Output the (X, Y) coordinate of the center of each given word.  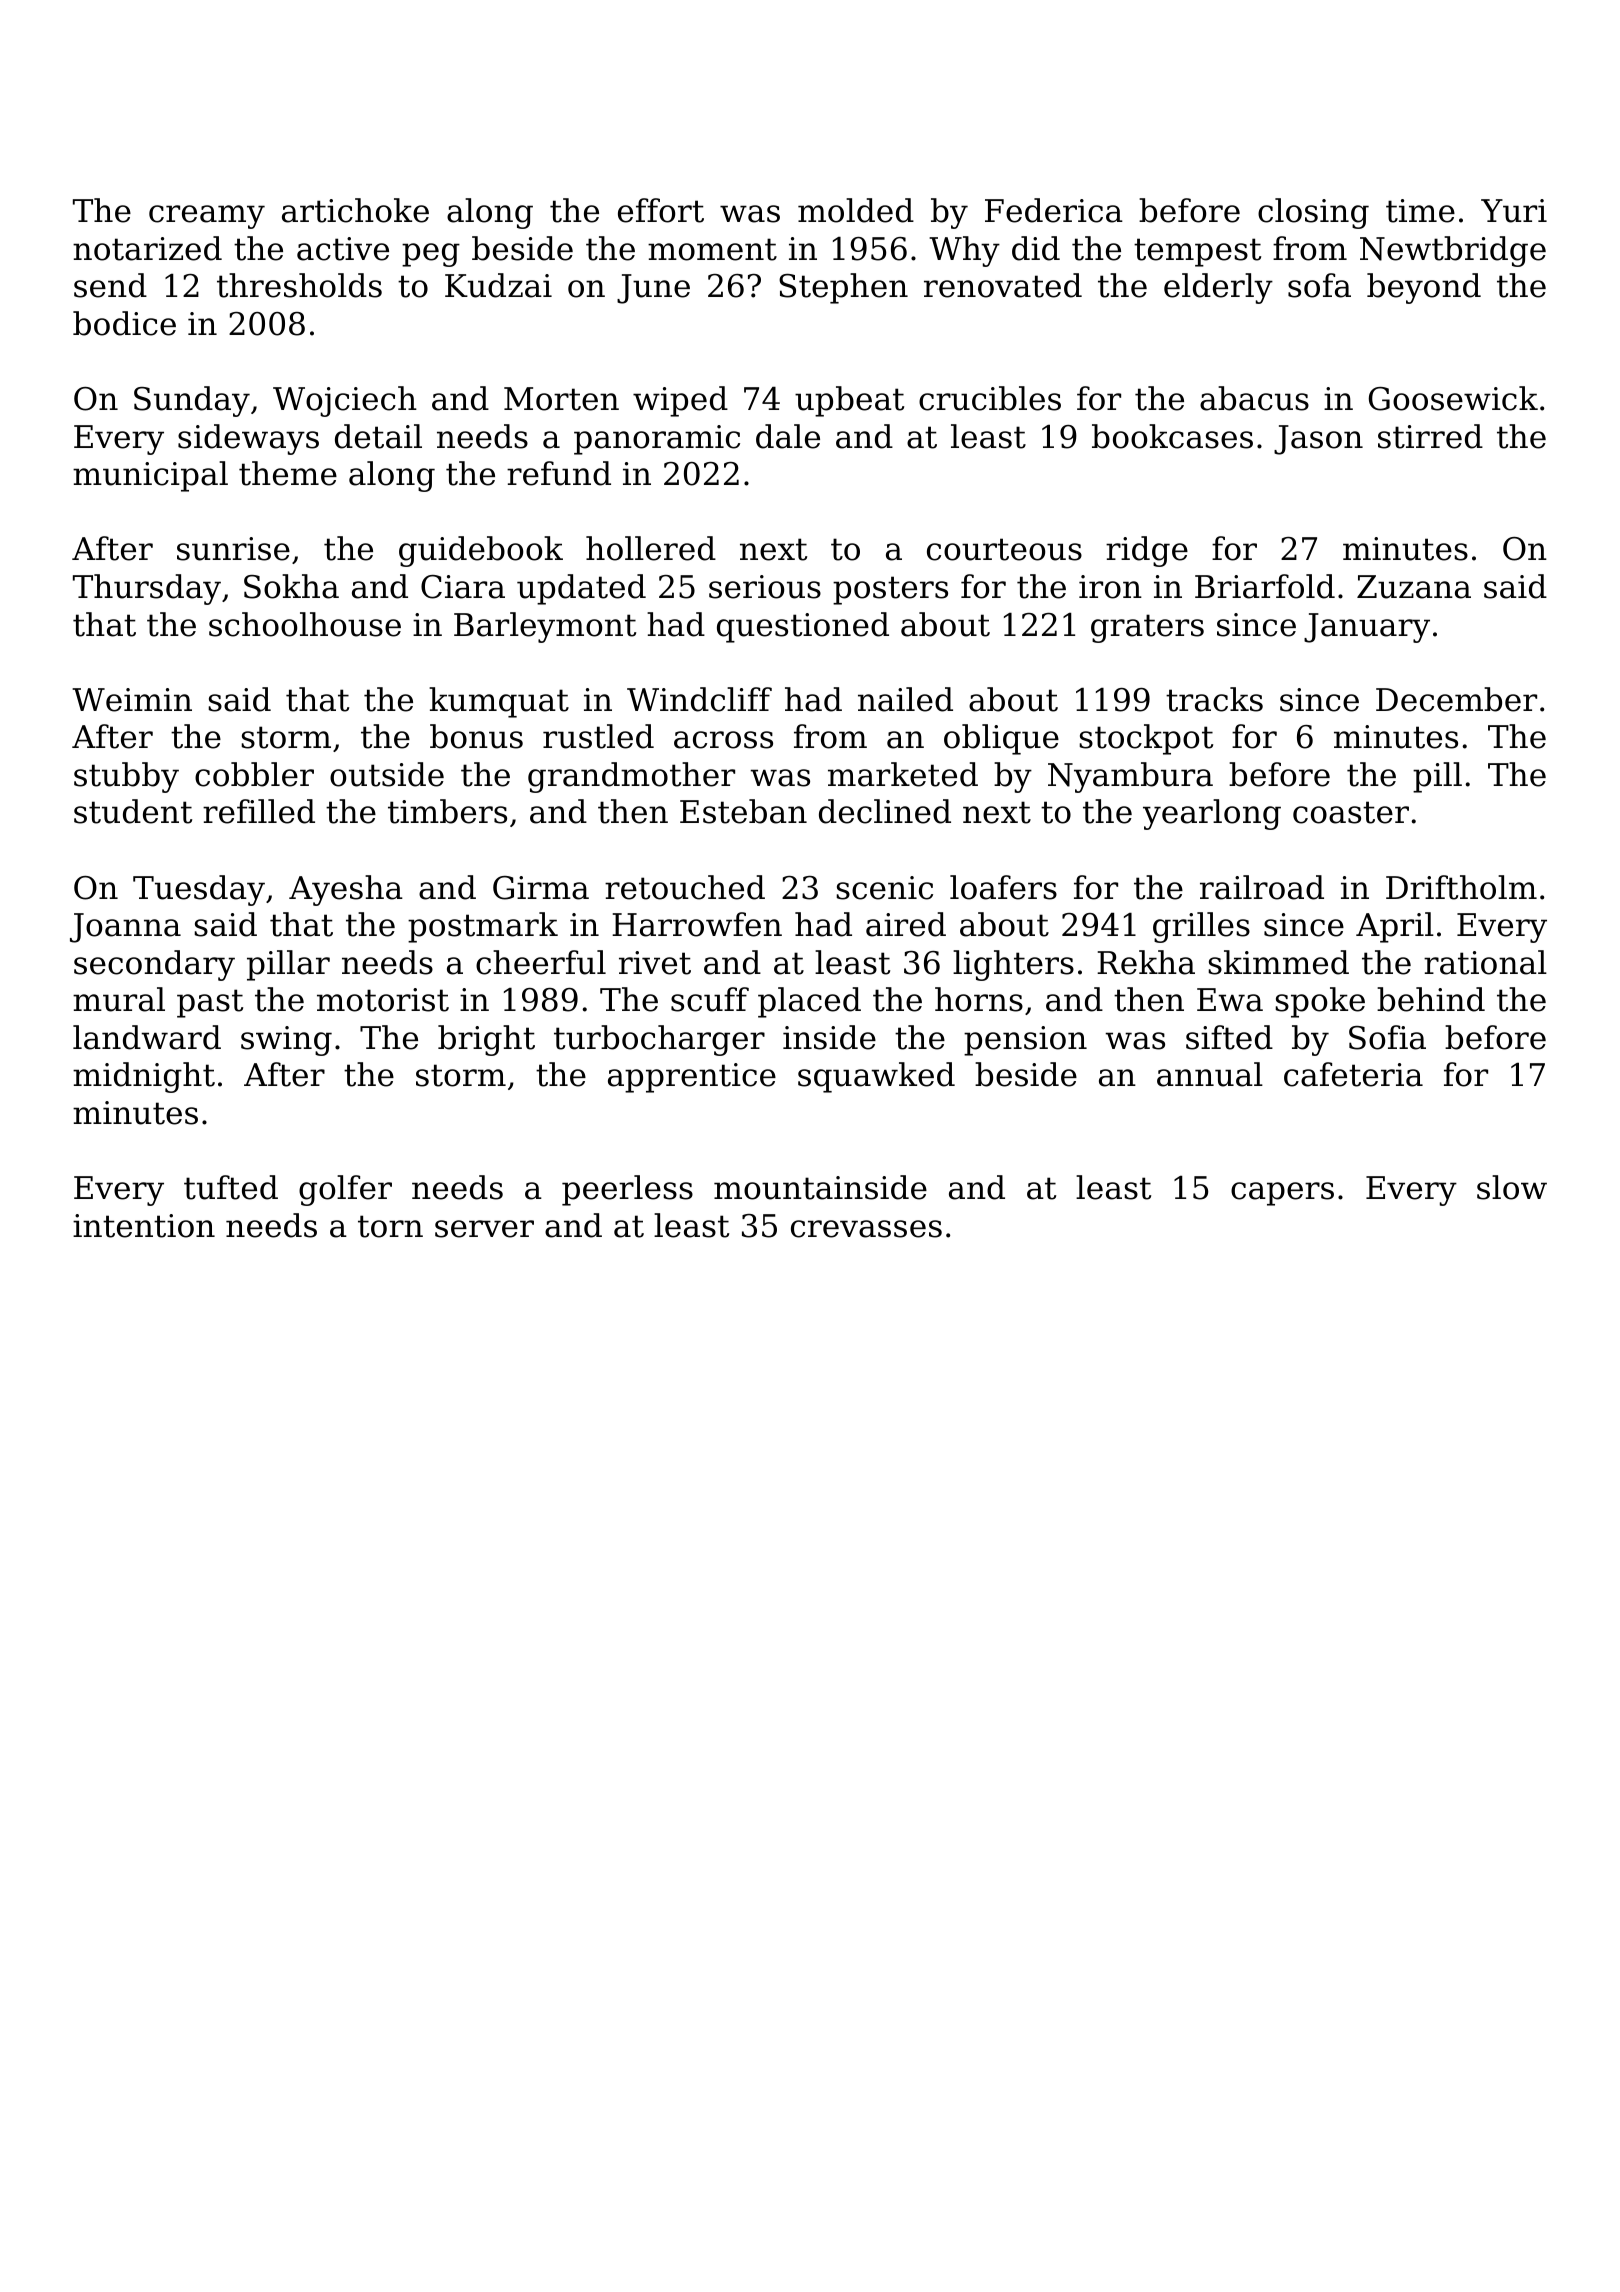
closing (1313, 213)
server (484, 1229)
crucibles (990, 398)
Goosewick (1453, 398)
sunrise (233, 549)
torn (390, 1226)
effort (661, 210)
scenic (884, 888)
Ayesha (346, 890)
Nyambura (1130, 777)
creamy (207, 217)
